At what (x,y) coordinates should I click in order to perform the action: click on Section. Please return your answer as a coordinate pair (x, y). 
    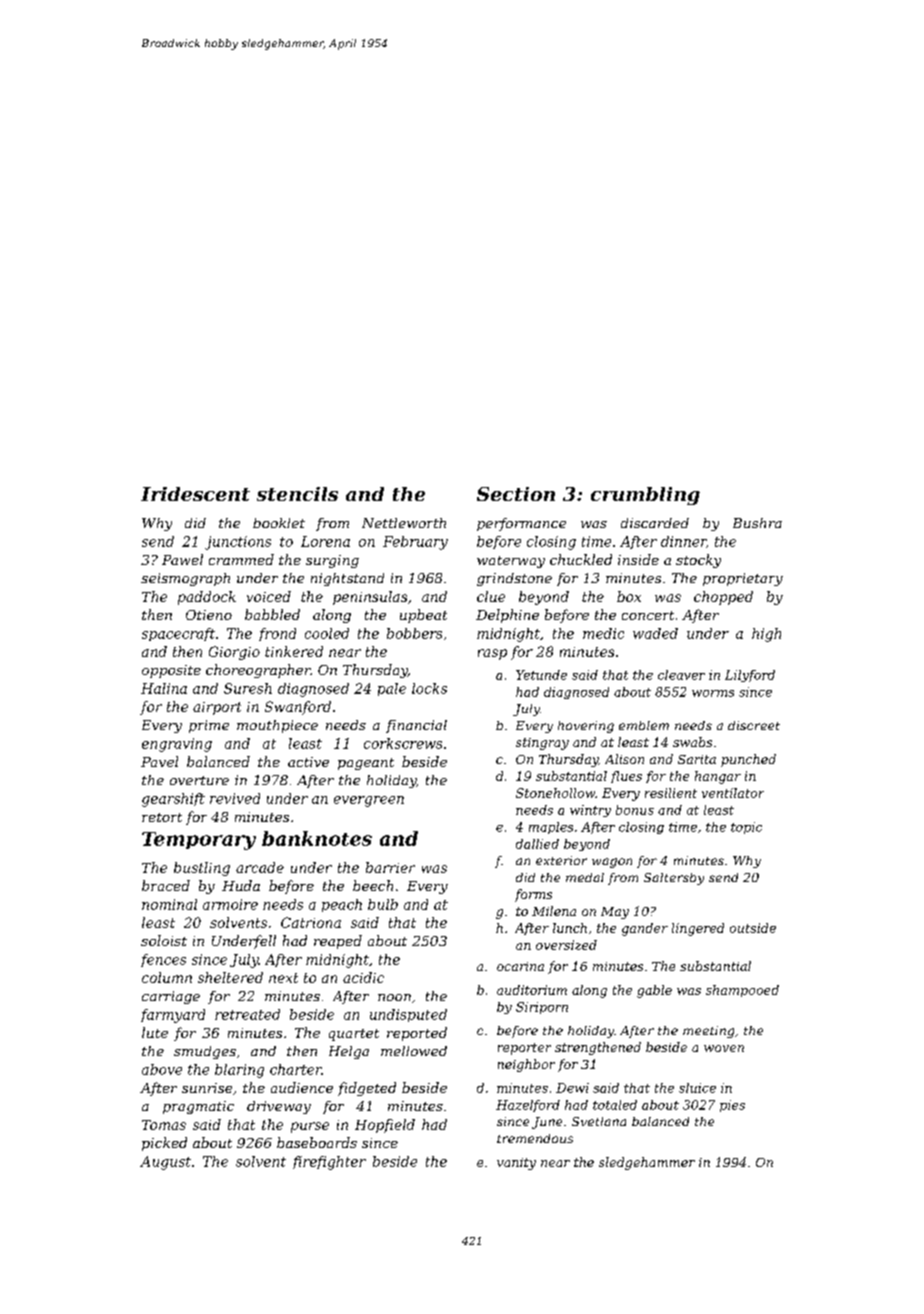
    Looking at the image, I should click on (516, 494).
